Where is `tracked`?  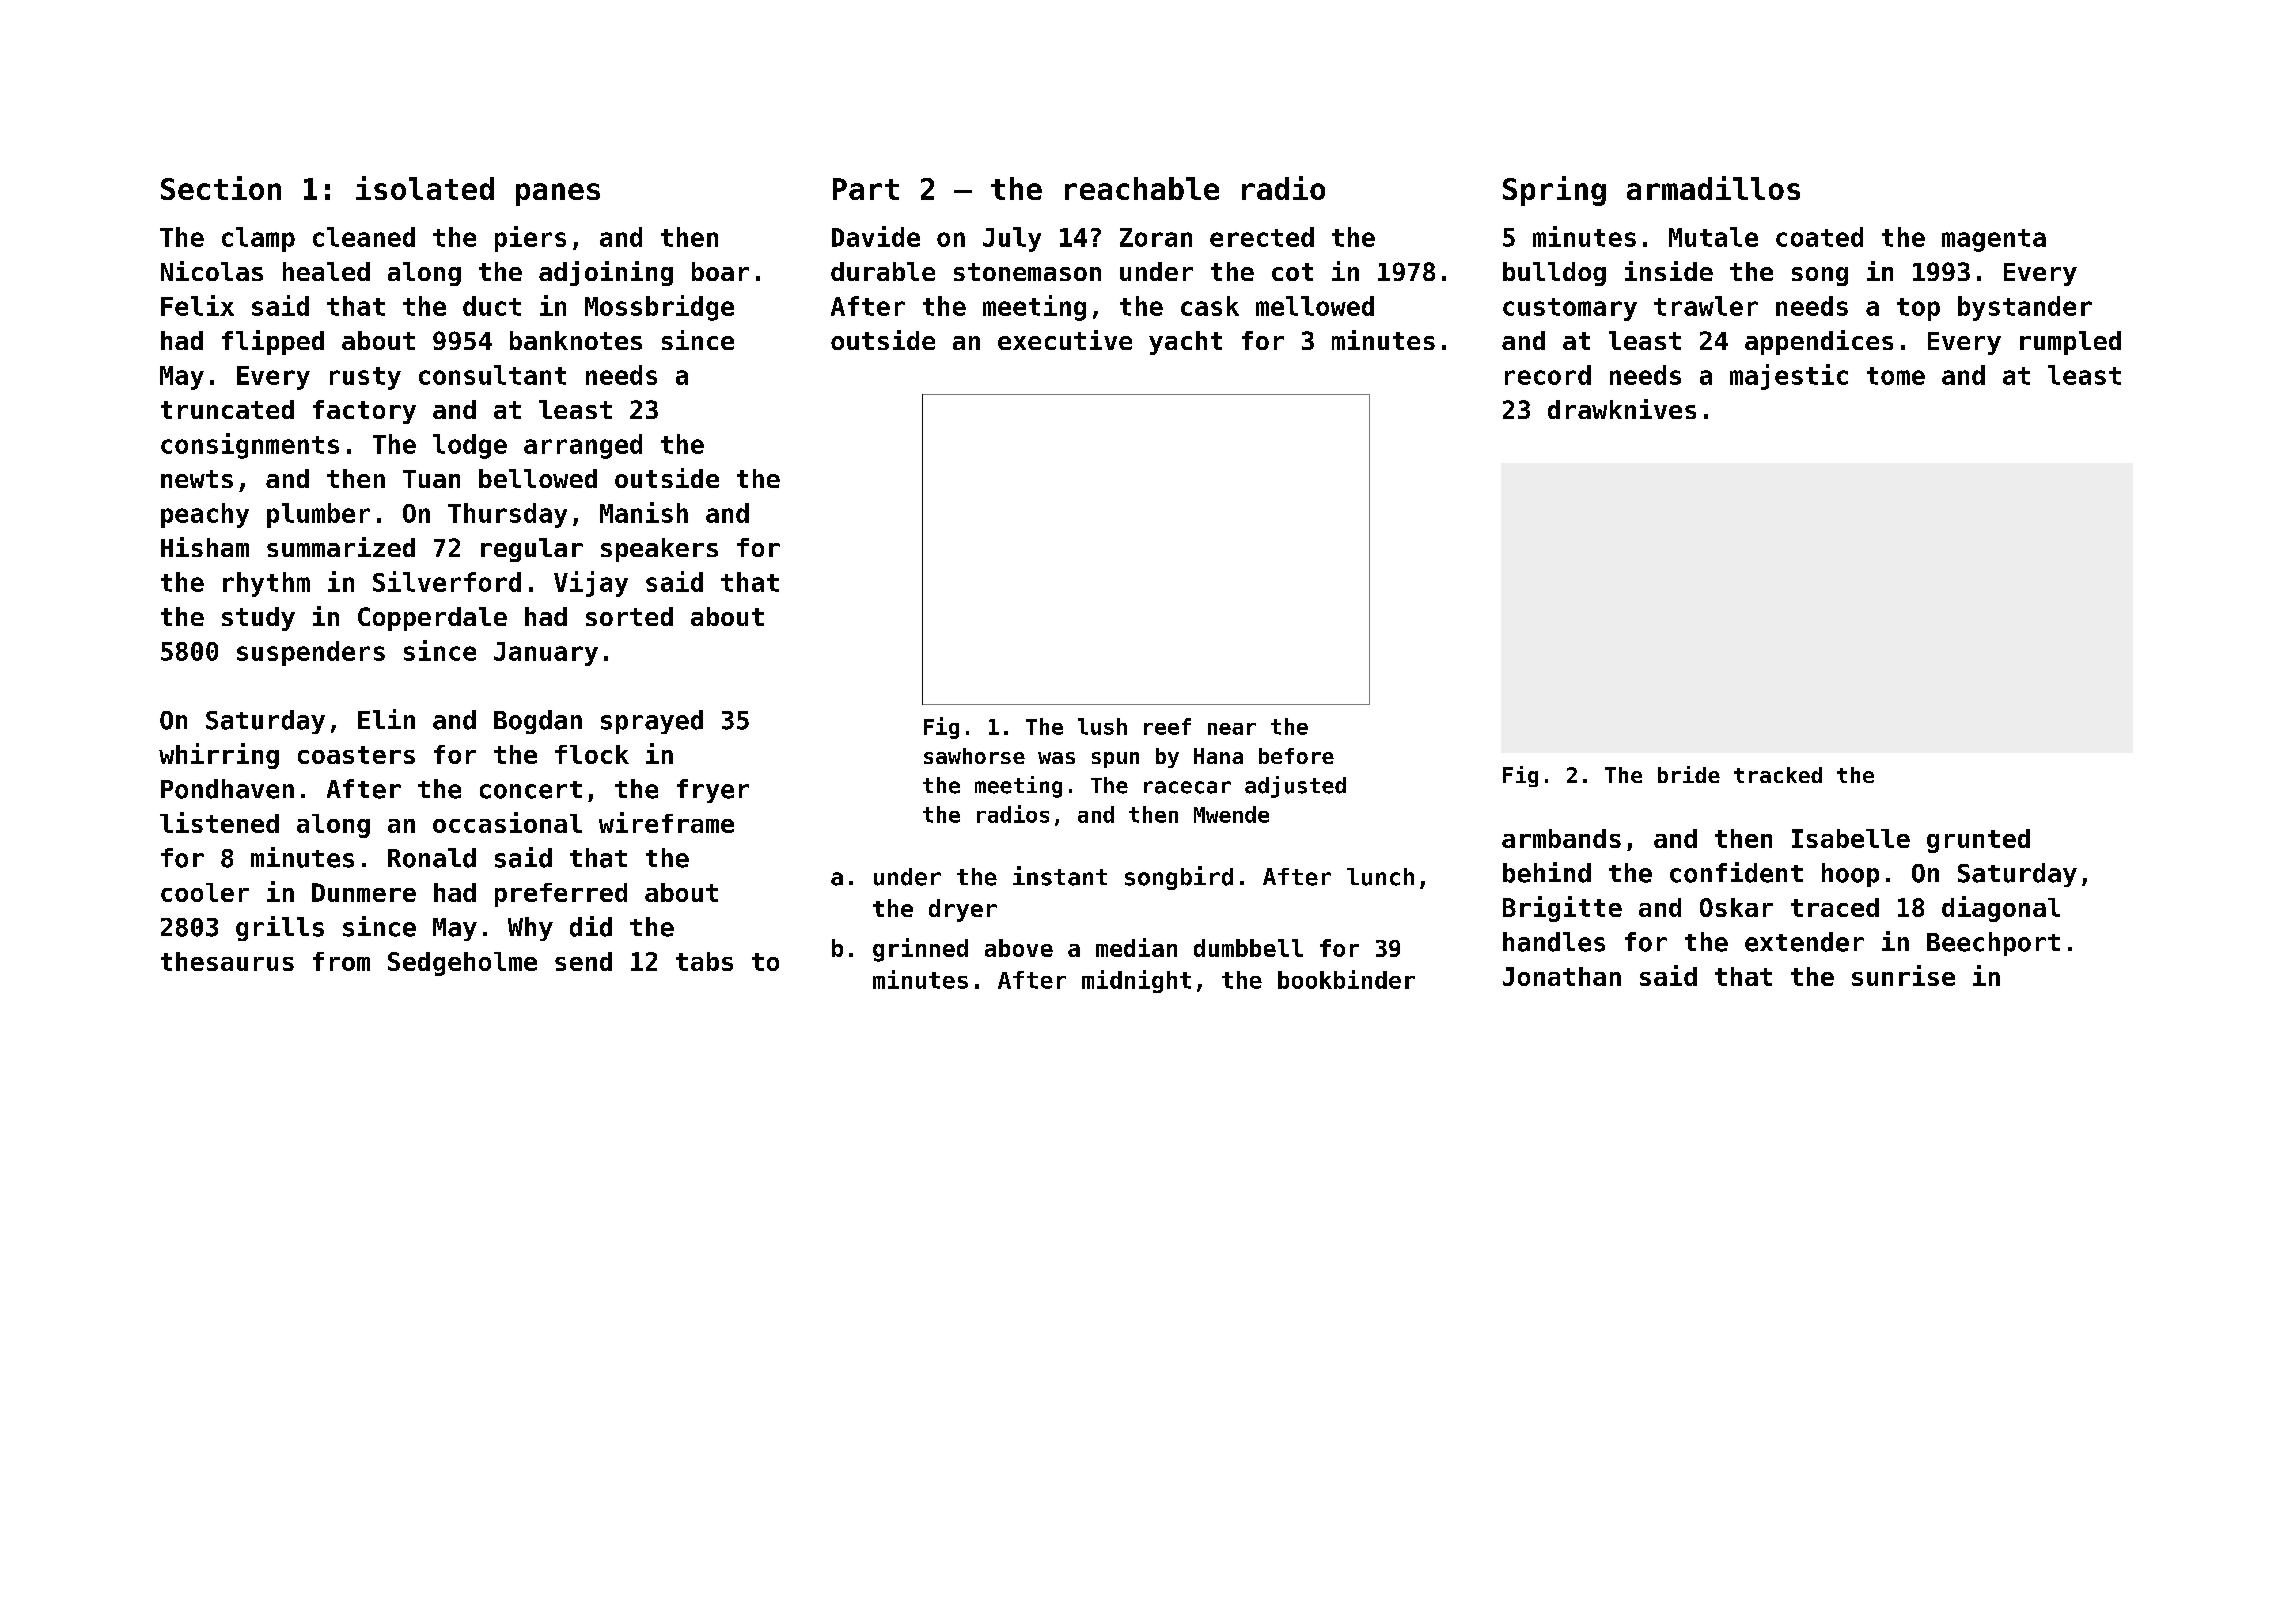 tracked is located at coordinates (1778, 775).
